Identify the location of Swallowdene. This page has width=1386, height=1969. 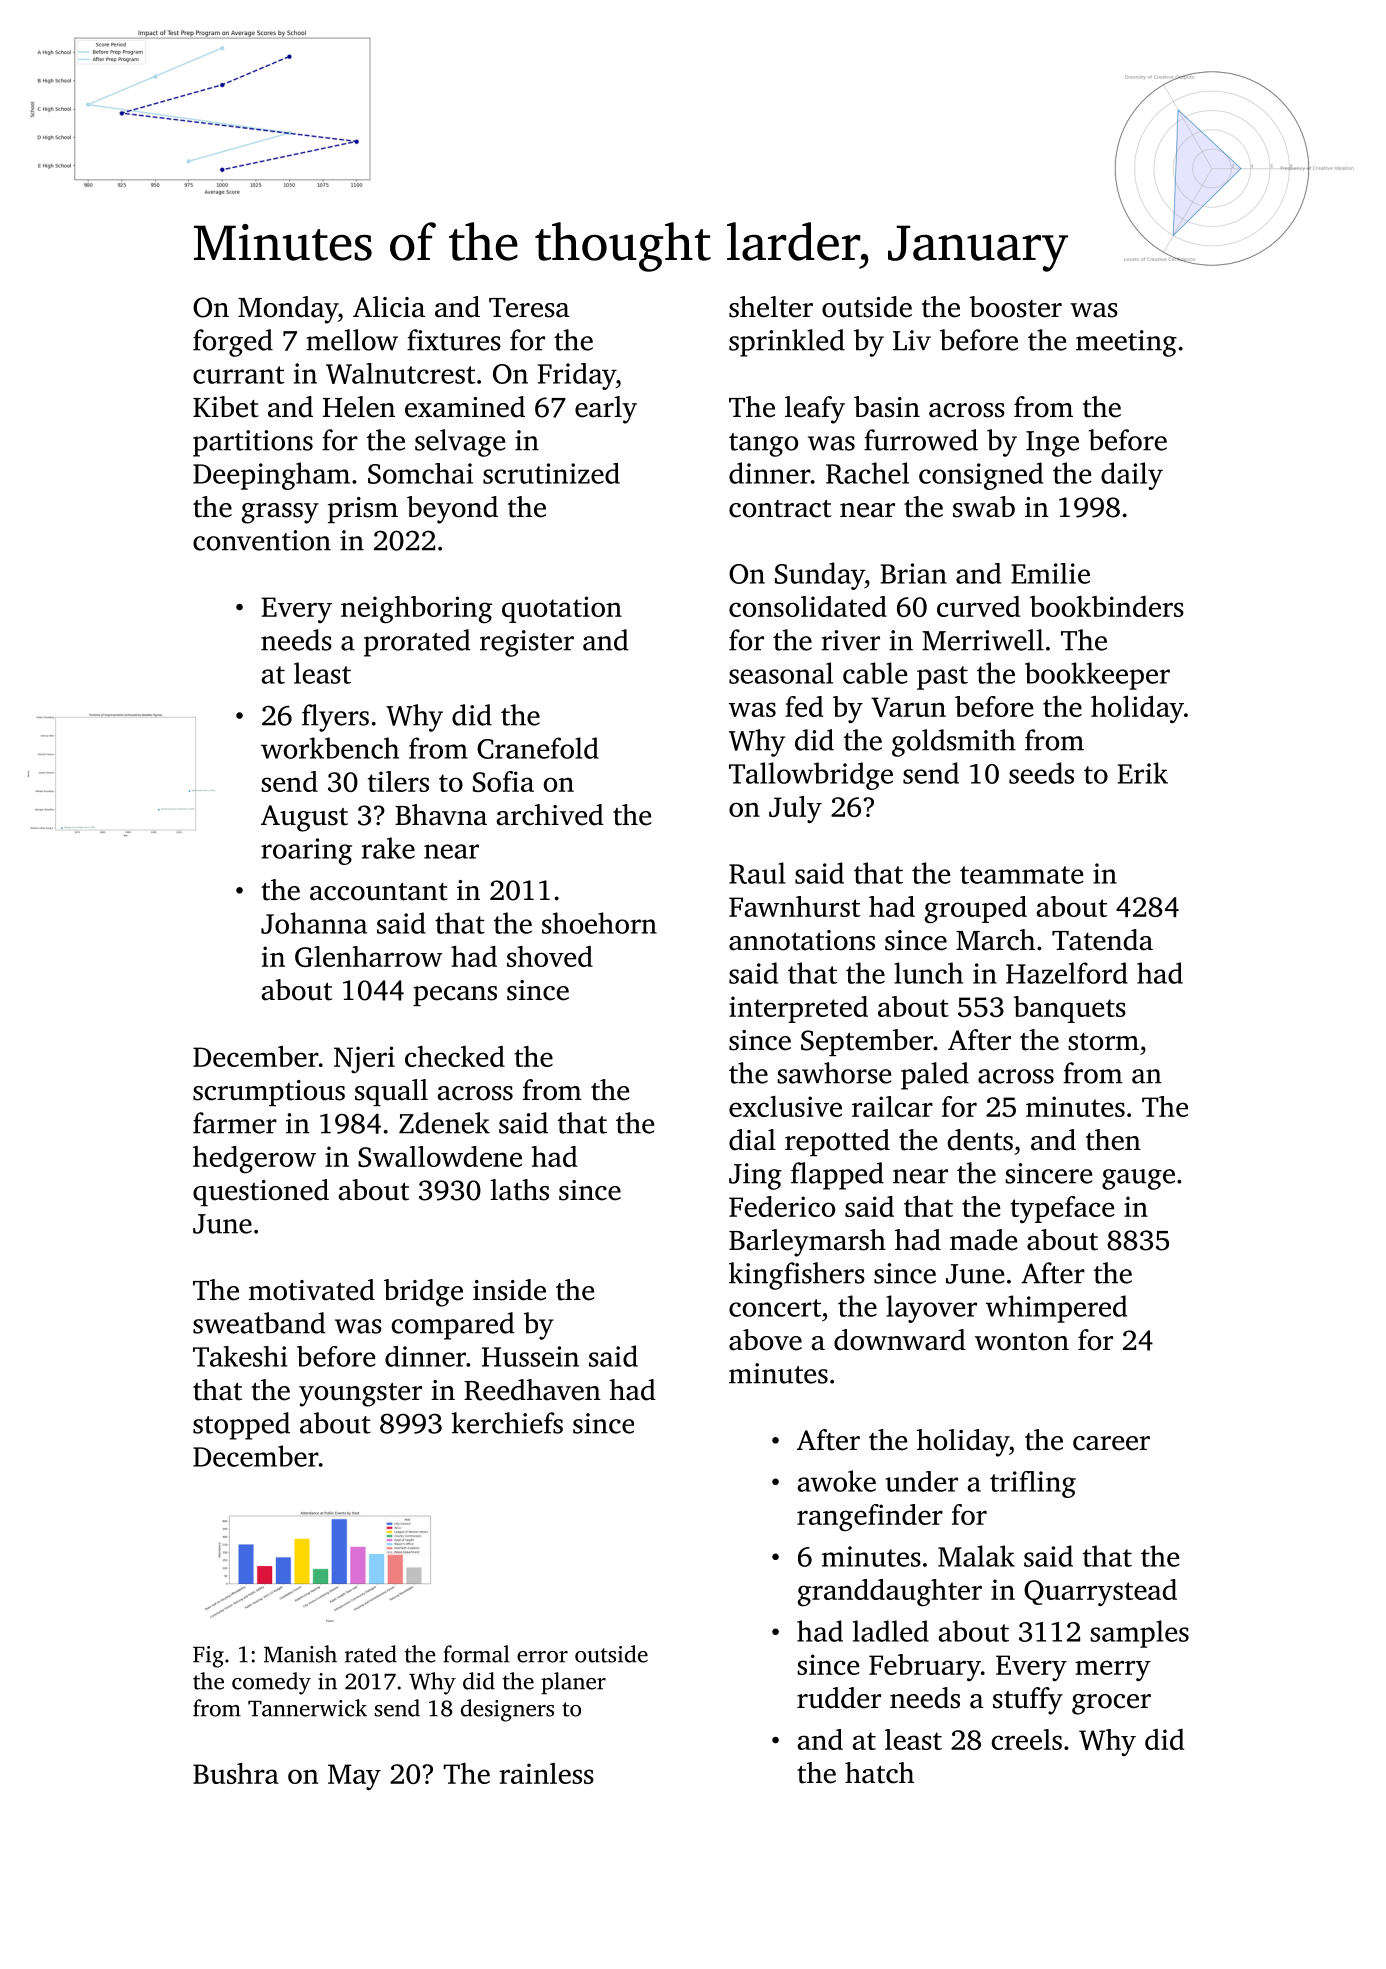
(440, 1156).
